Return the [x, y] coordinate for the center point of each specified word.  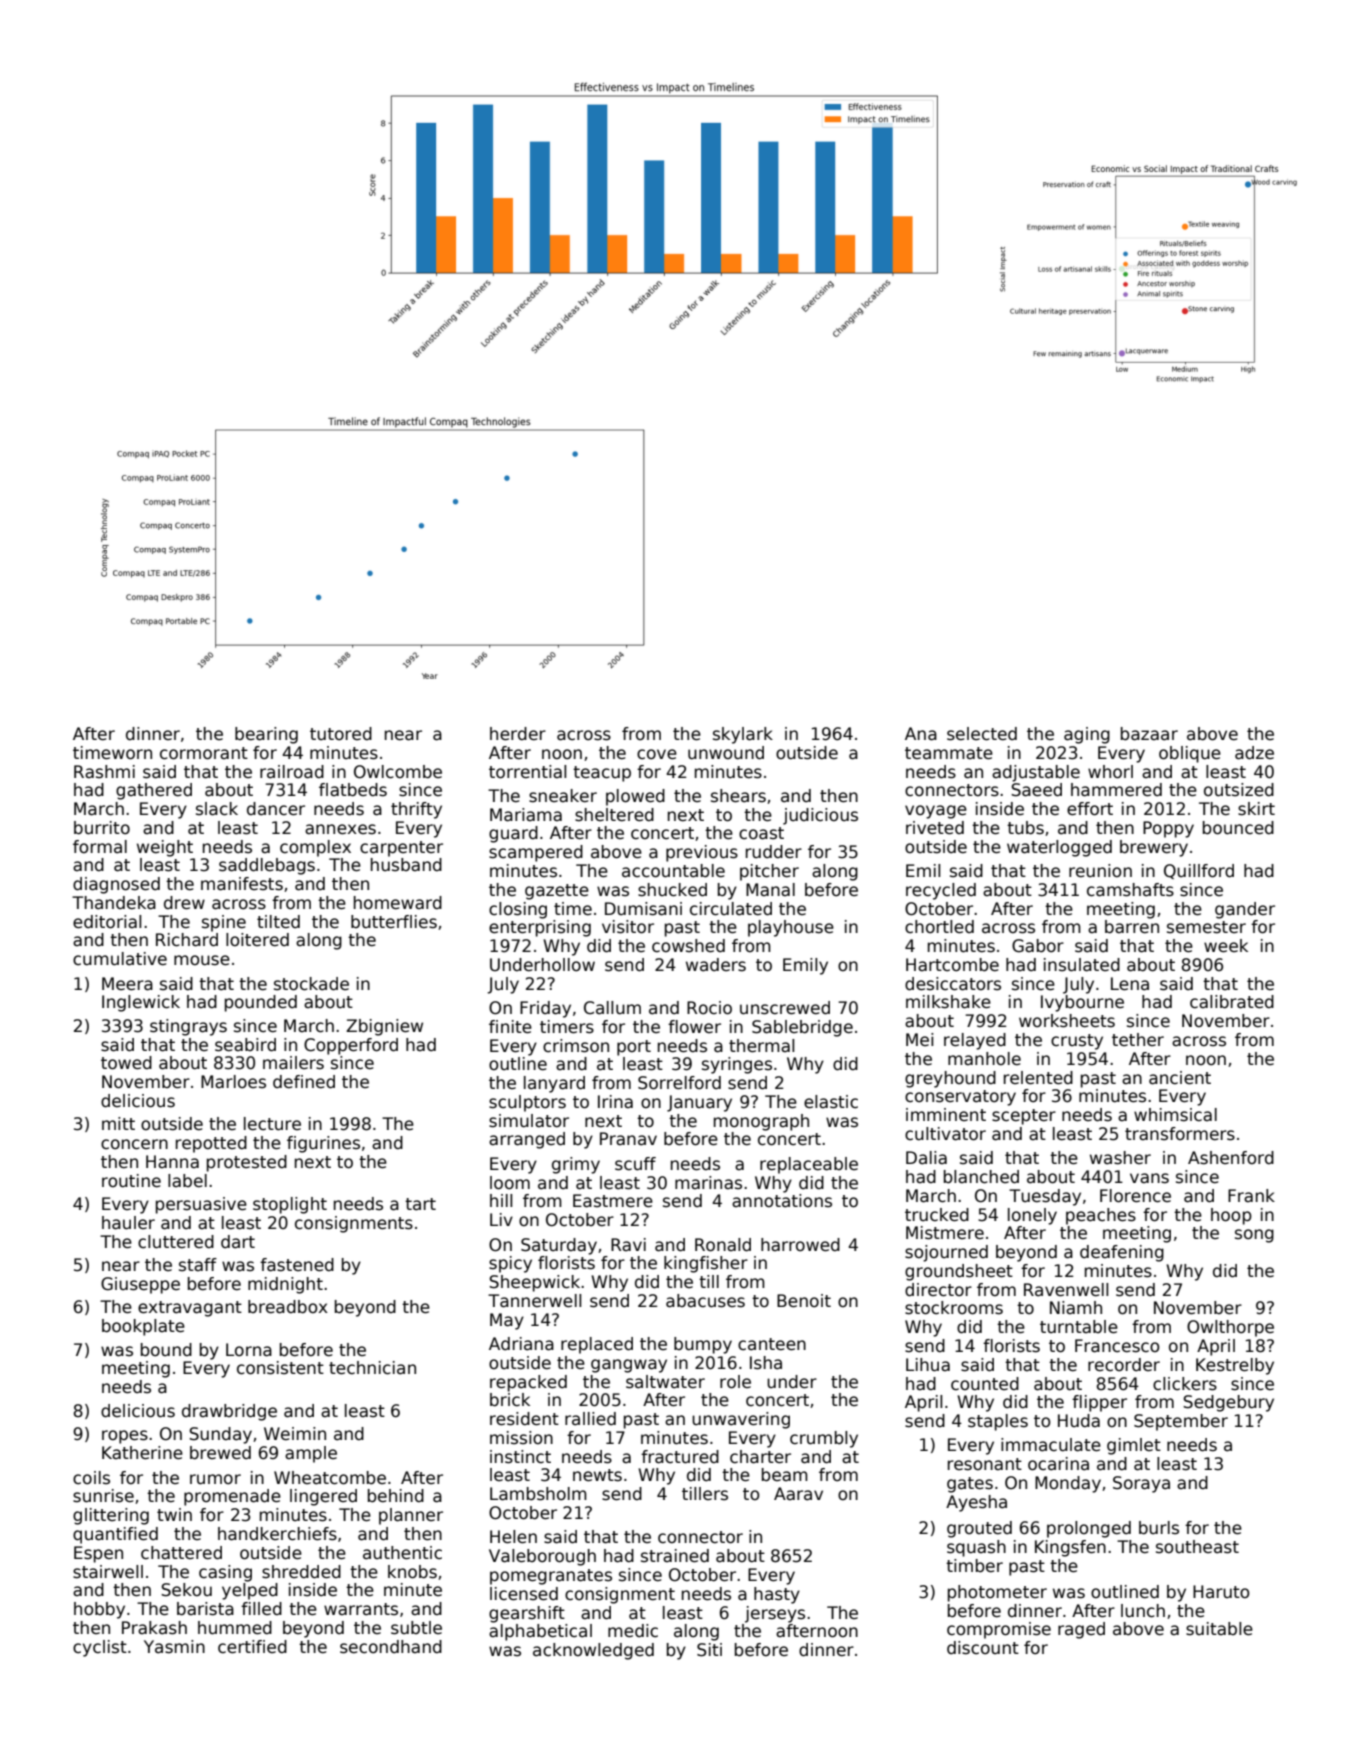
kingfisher [706, 1264]
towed [126, 1063]
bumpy [703, 1345]
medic [633, 1631]
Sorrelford [679, 1083]
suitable [1219, 1629]
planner [411, 1516]
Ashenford [1231, 1158]
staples [998, 1422]
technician [372, 1368]
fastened [297, 1265]
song [1254, 1236]
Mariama [526, 815]
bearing [266, 735]
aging [1087, 735]
